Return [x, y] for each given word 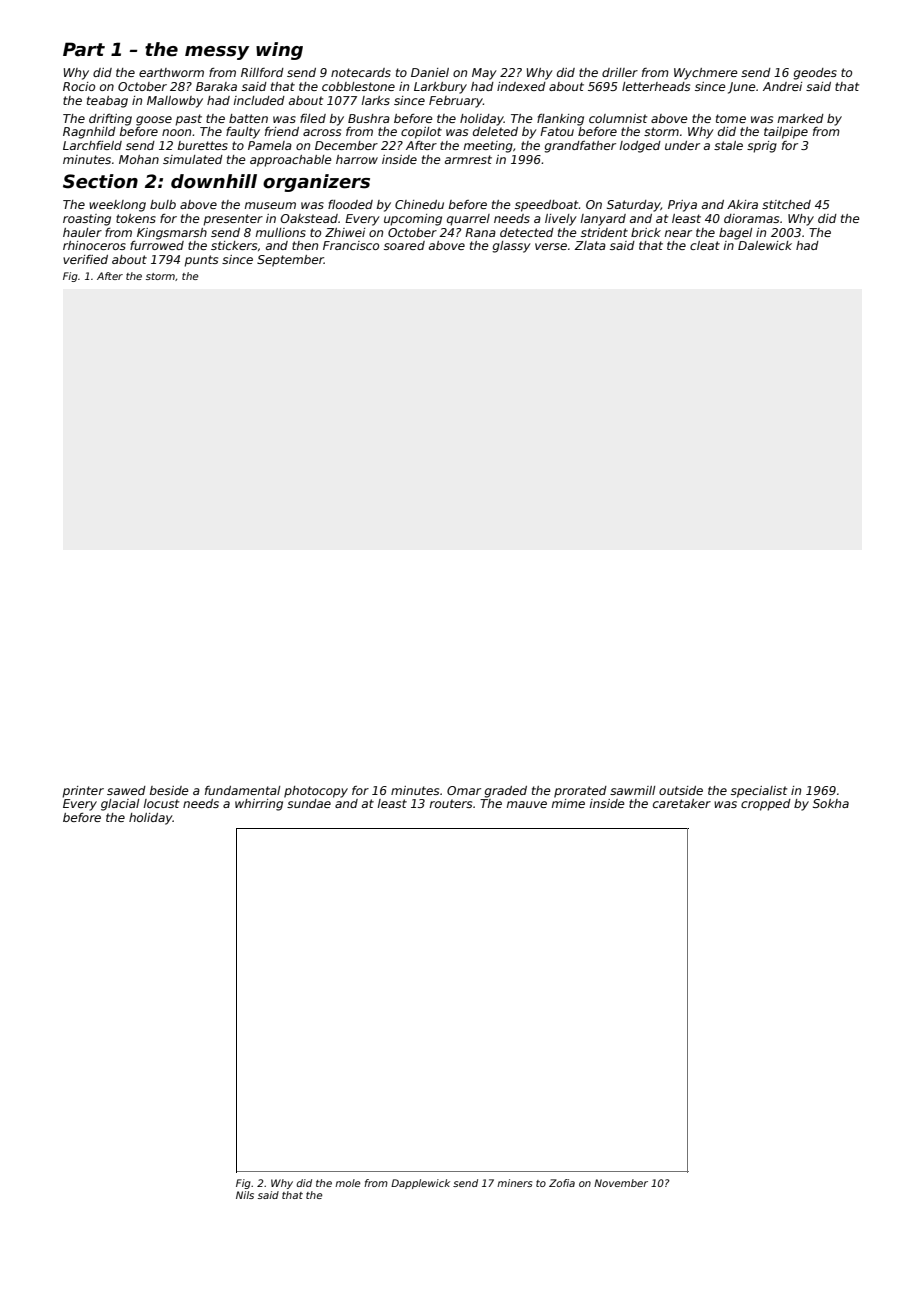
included [259, 100]
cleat [705, 245]
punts [201, 261]
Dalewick [765, 245]
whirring [259, 805]
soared [404, 245]
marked [801, 118]
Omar [464, 790]
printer [83, 792]
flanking [560, 120]
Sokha [831, 803]
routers [451, 803]
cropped [766, 805]
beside [169, 790]
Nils [245, 1195]
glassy [511, 247]
